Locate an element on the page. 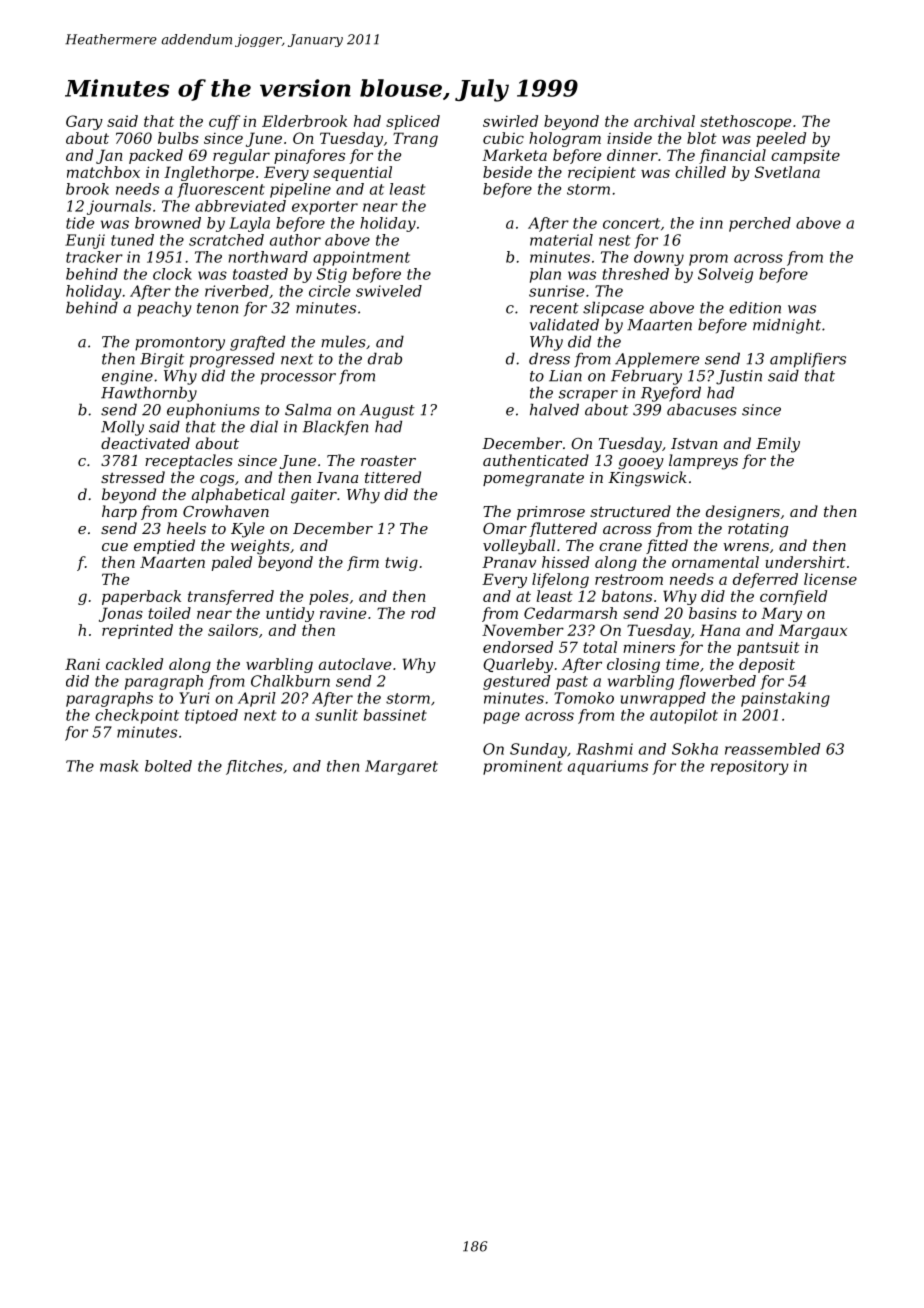 The image size is (924, 1308). stethoscope is located at coordinates (745, 122).
